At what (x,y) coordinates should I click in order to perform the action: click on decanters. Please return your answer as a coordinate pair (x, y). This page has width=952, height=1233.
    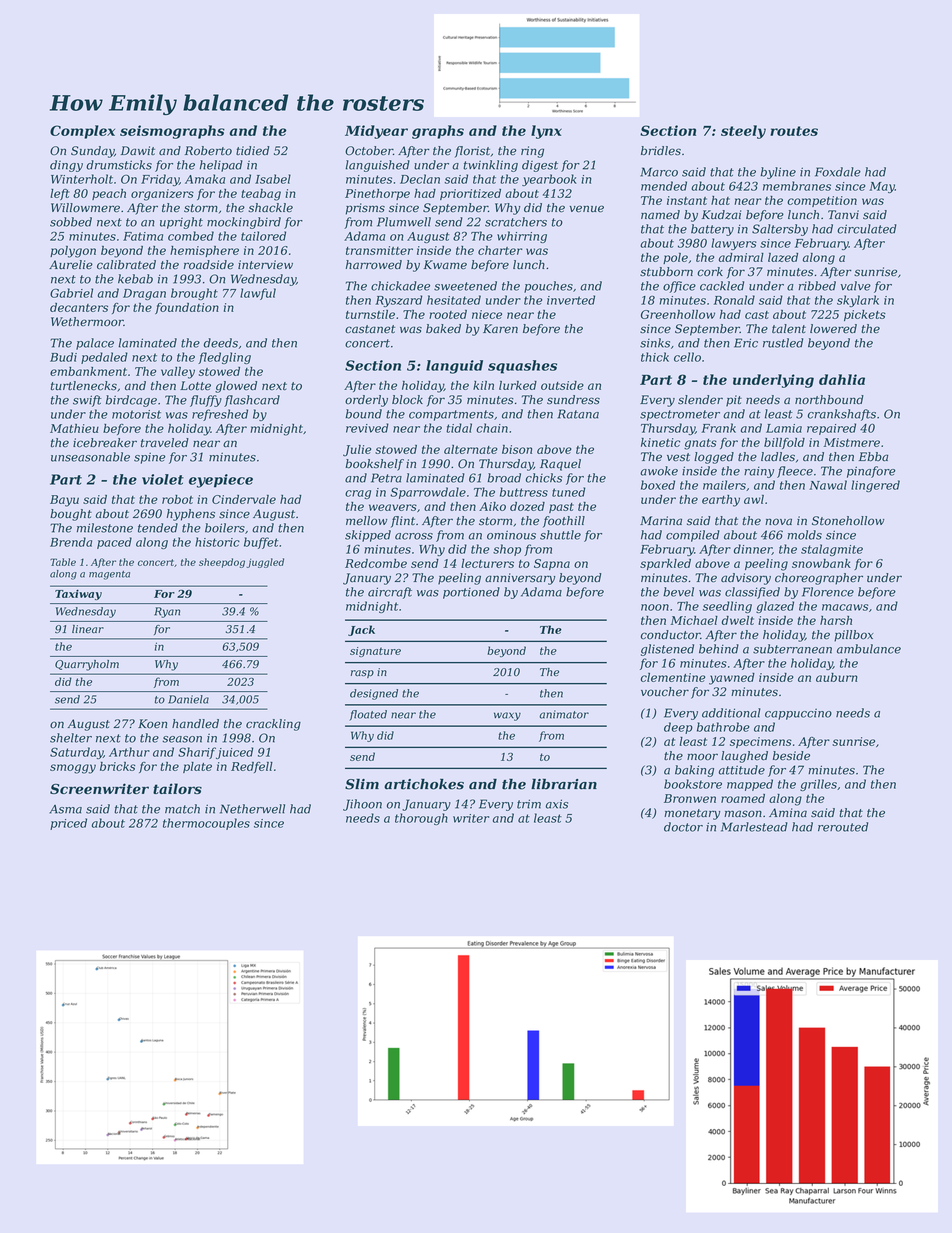
    Looking at the image, I should click on (79, 307).
